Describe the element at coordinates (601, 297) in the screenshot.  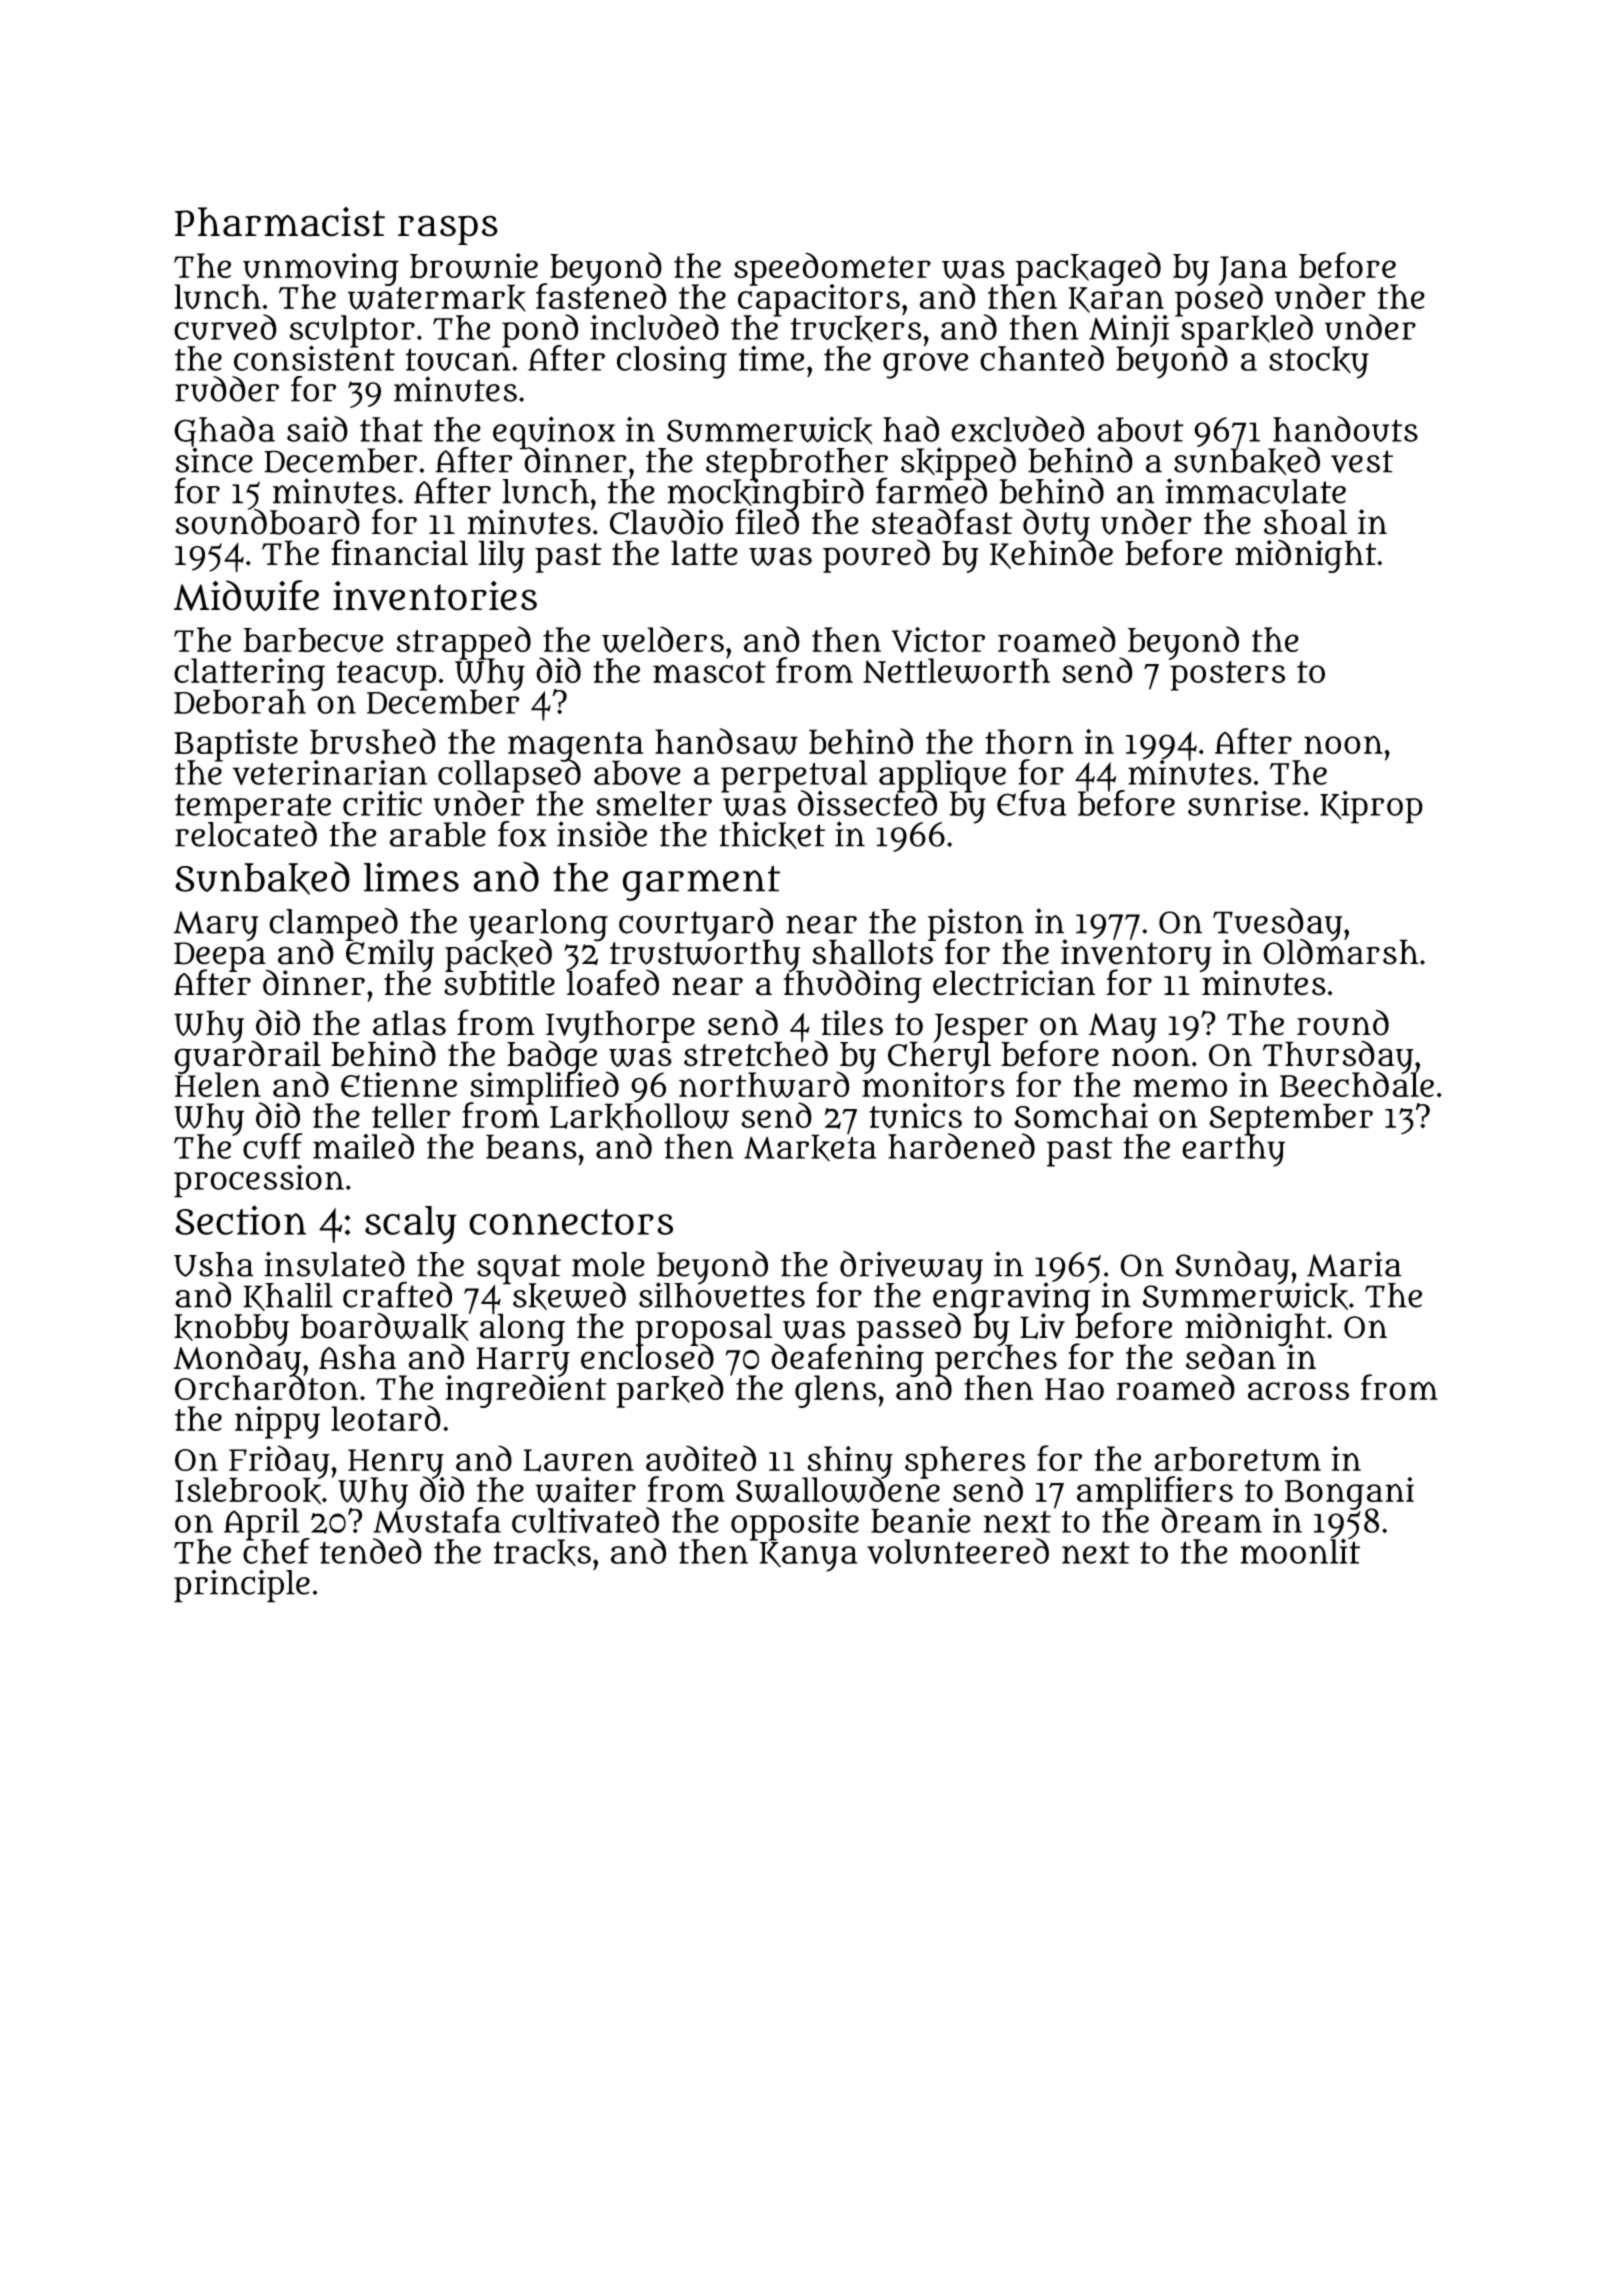
I see `fastened` at that location.
